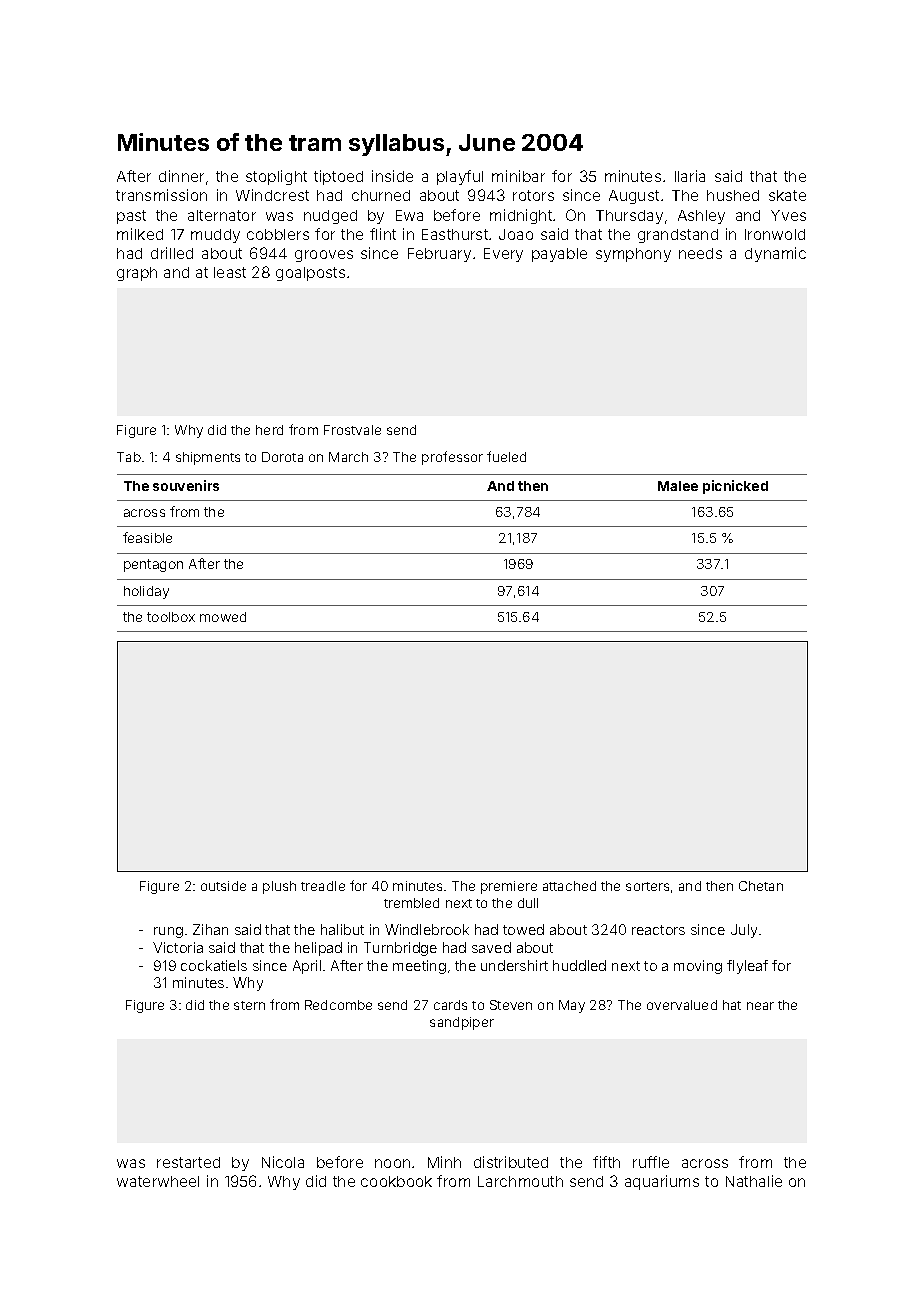  Describe the element at coordinates (735, 487) in the document. I see `picnicked` at that location.
